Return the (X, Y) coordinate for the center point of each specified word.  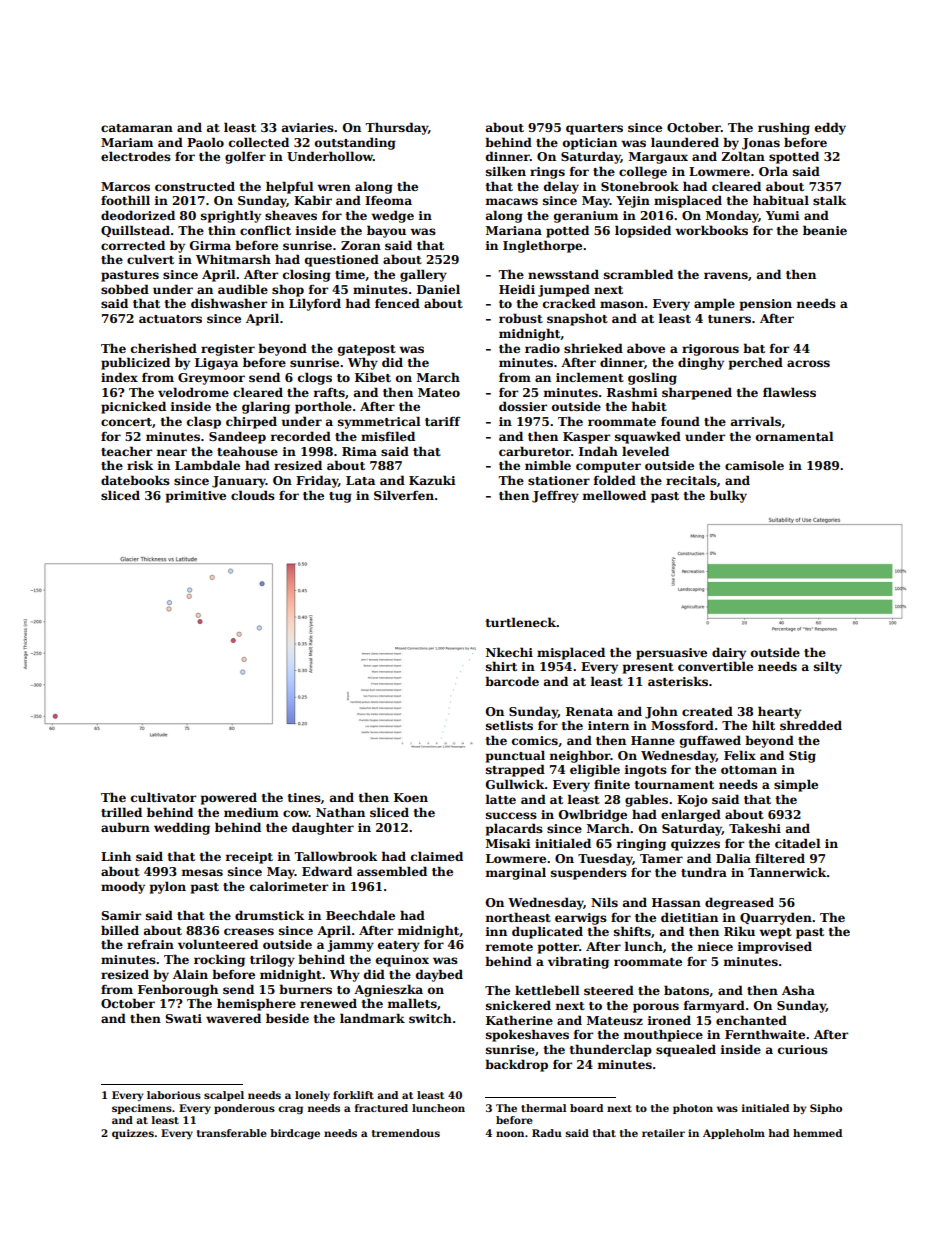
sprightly (231, 216)
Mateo (439, 392)
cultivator (163, 797)
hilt (763, 725)
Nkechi (509, 652)
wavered (233, 1018)
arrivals (756, 421)
